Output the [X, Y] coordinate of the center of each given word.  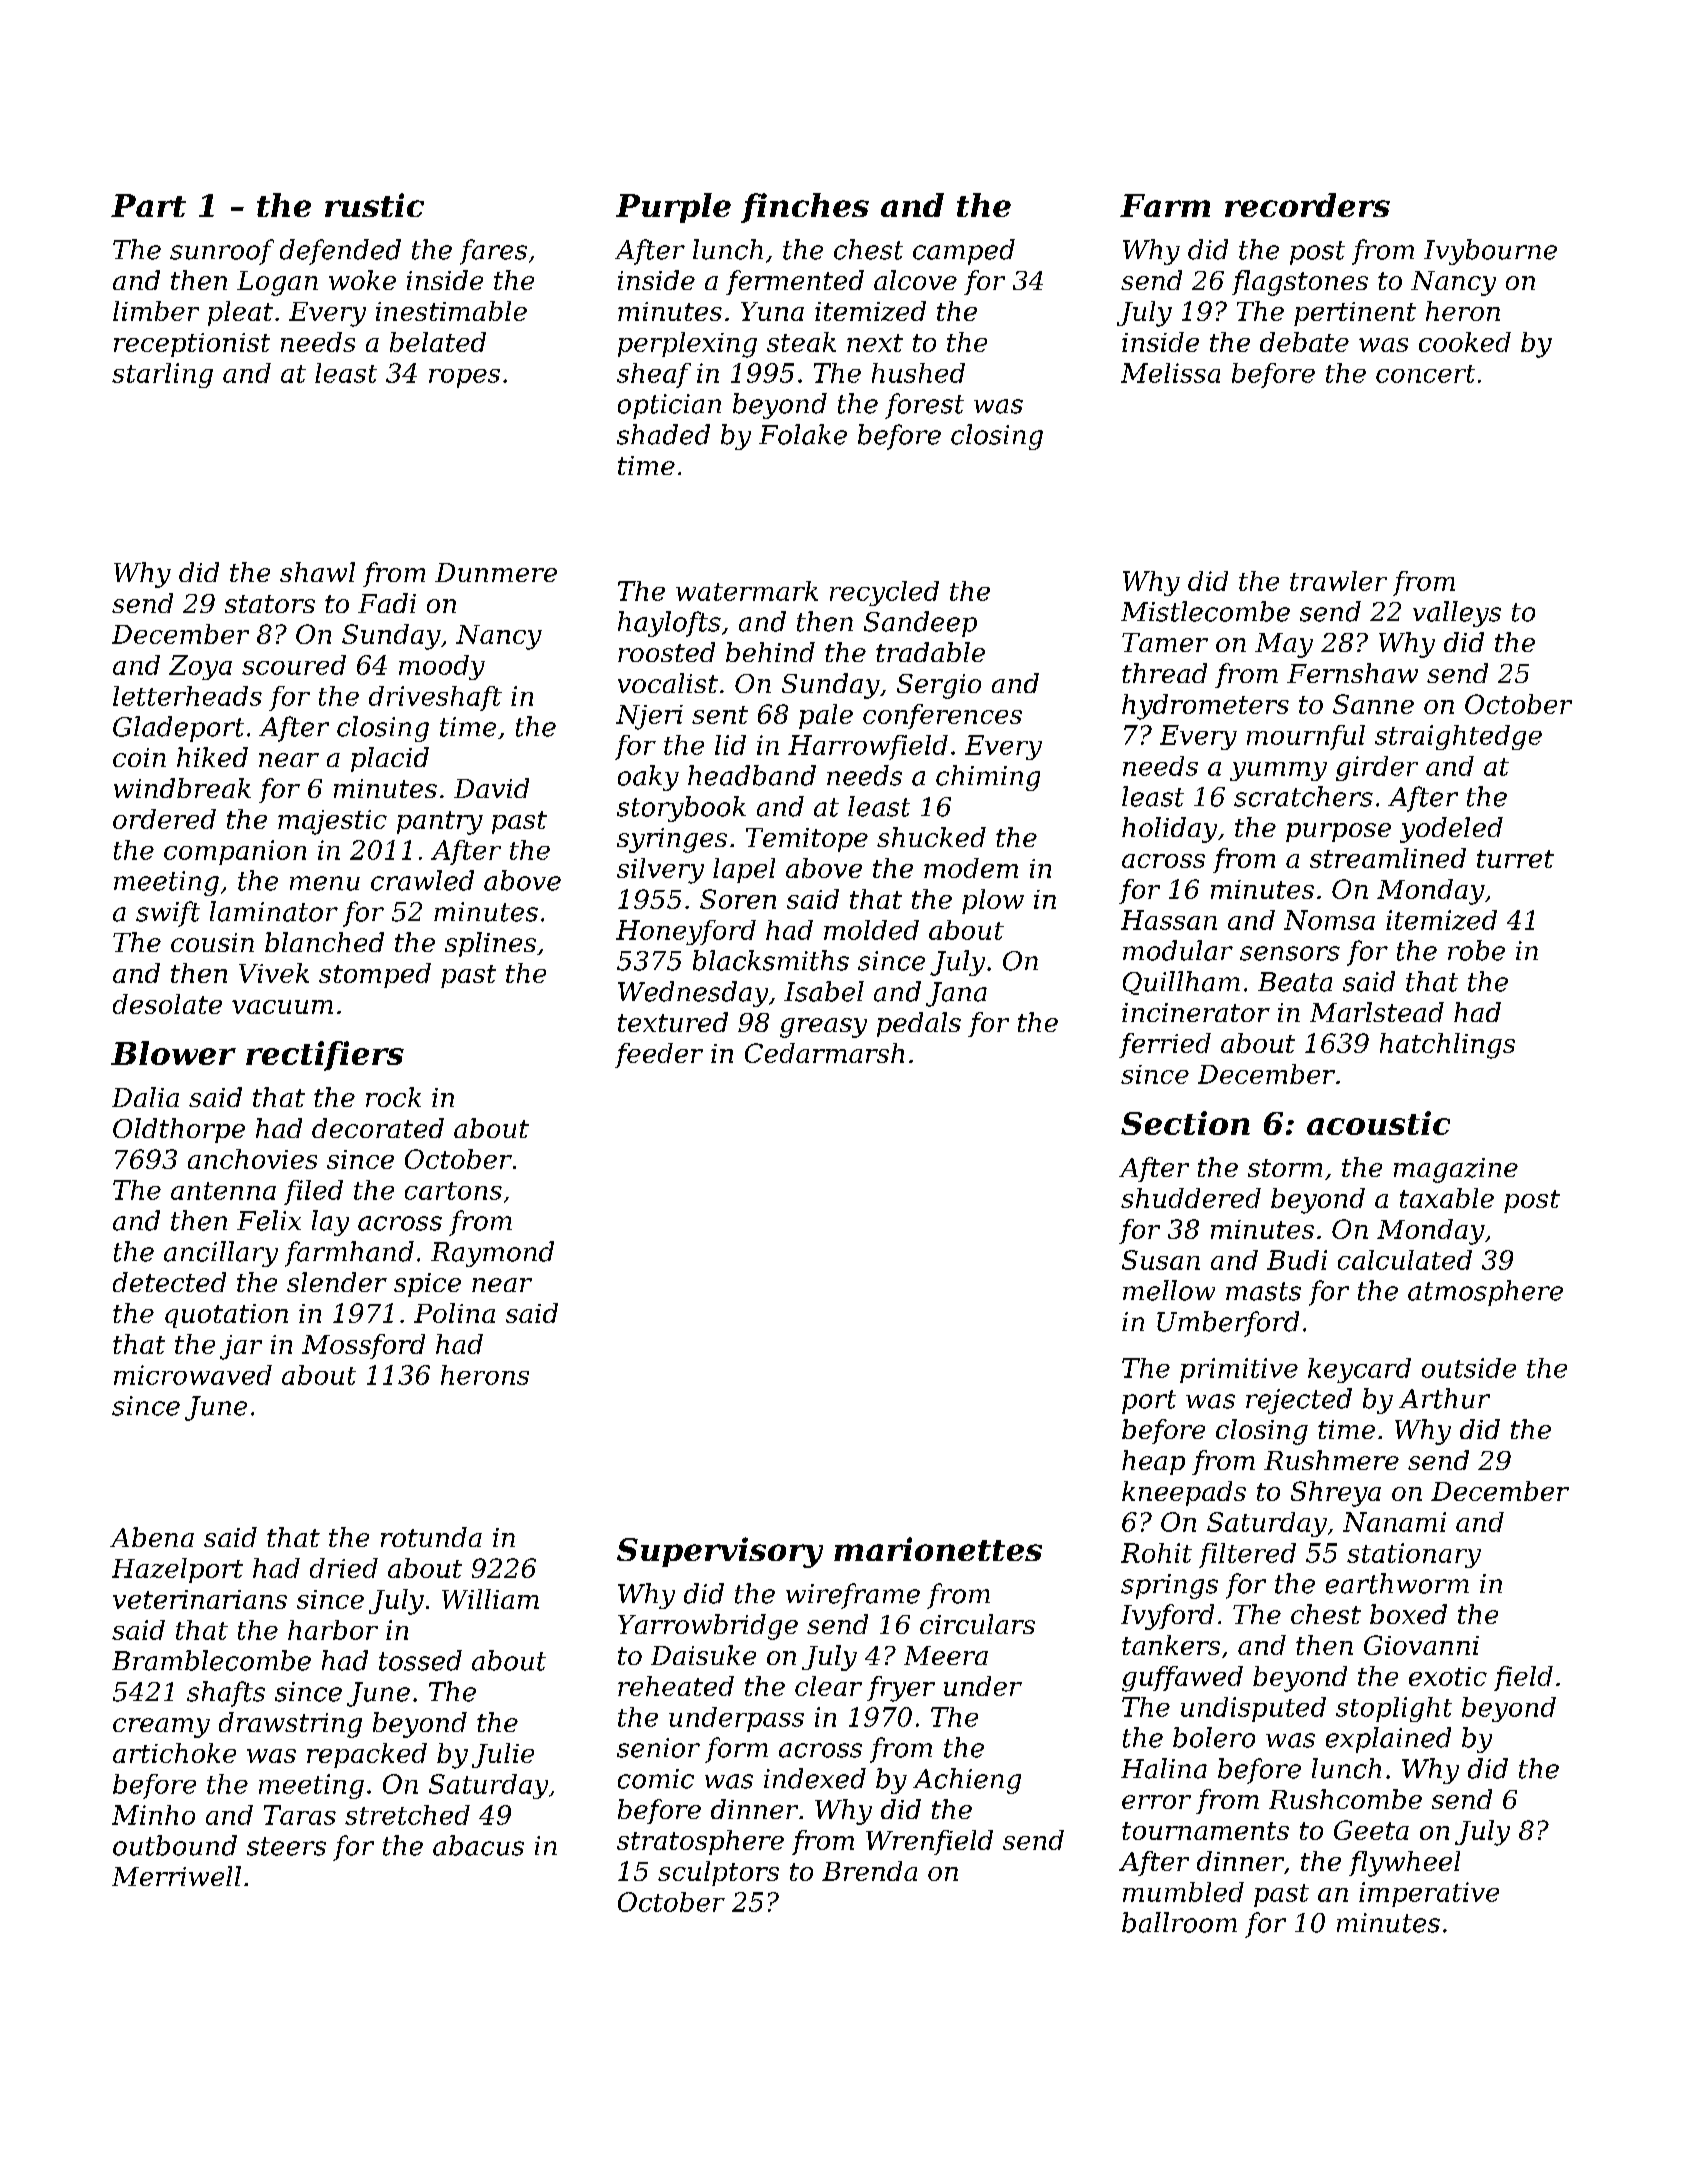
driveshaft [435, 698]
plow [993, 901]
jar [241, 1347]
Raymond [492, 1254]
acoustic [1378, 1123]
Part [148, 205]
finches [805, 208]
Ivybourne [1490, 252]
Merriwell [176, 1876]
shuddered [1191, 1198]
